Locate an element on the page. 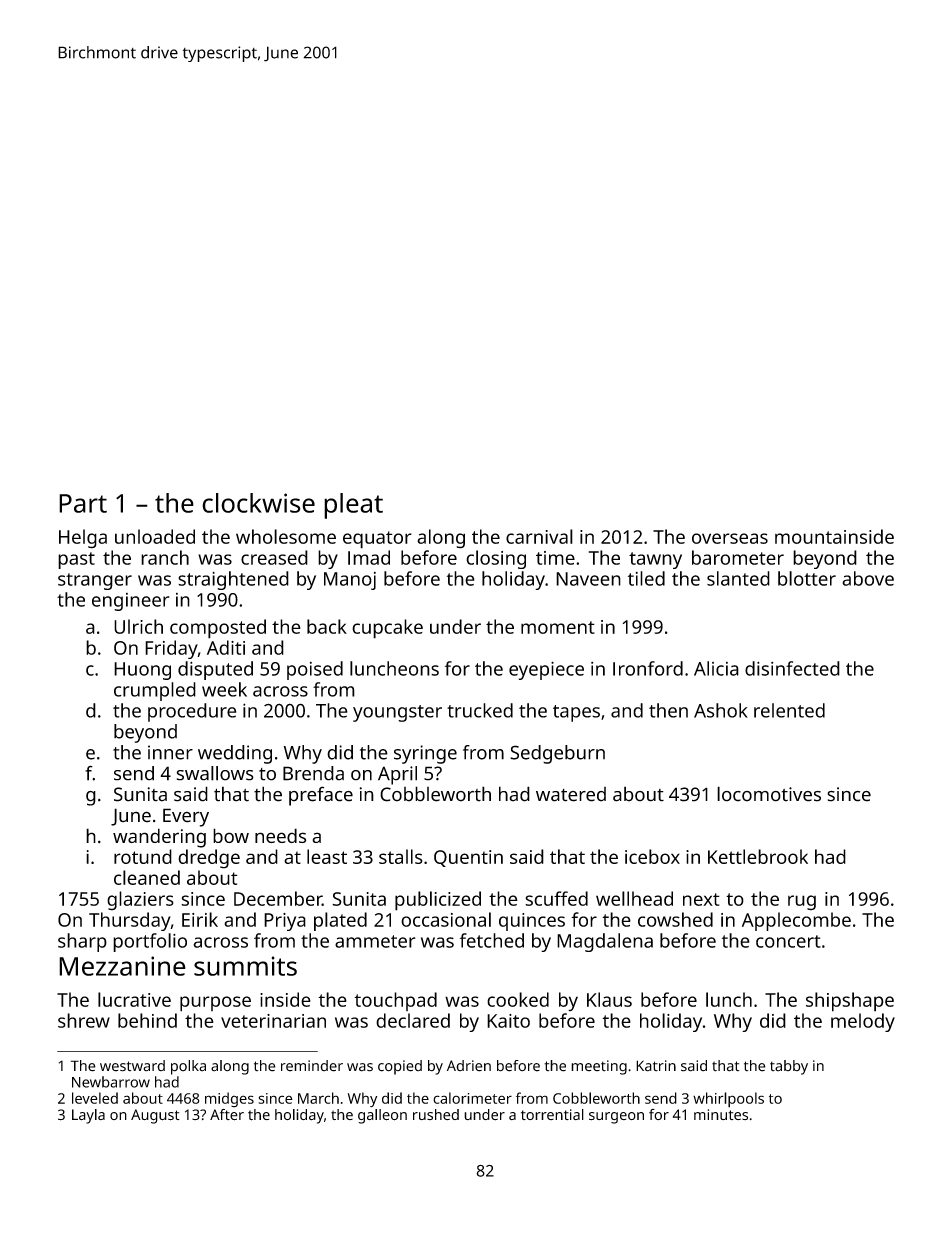 The image size is (952, 1233). Part is located at coordinates (83, 503).
